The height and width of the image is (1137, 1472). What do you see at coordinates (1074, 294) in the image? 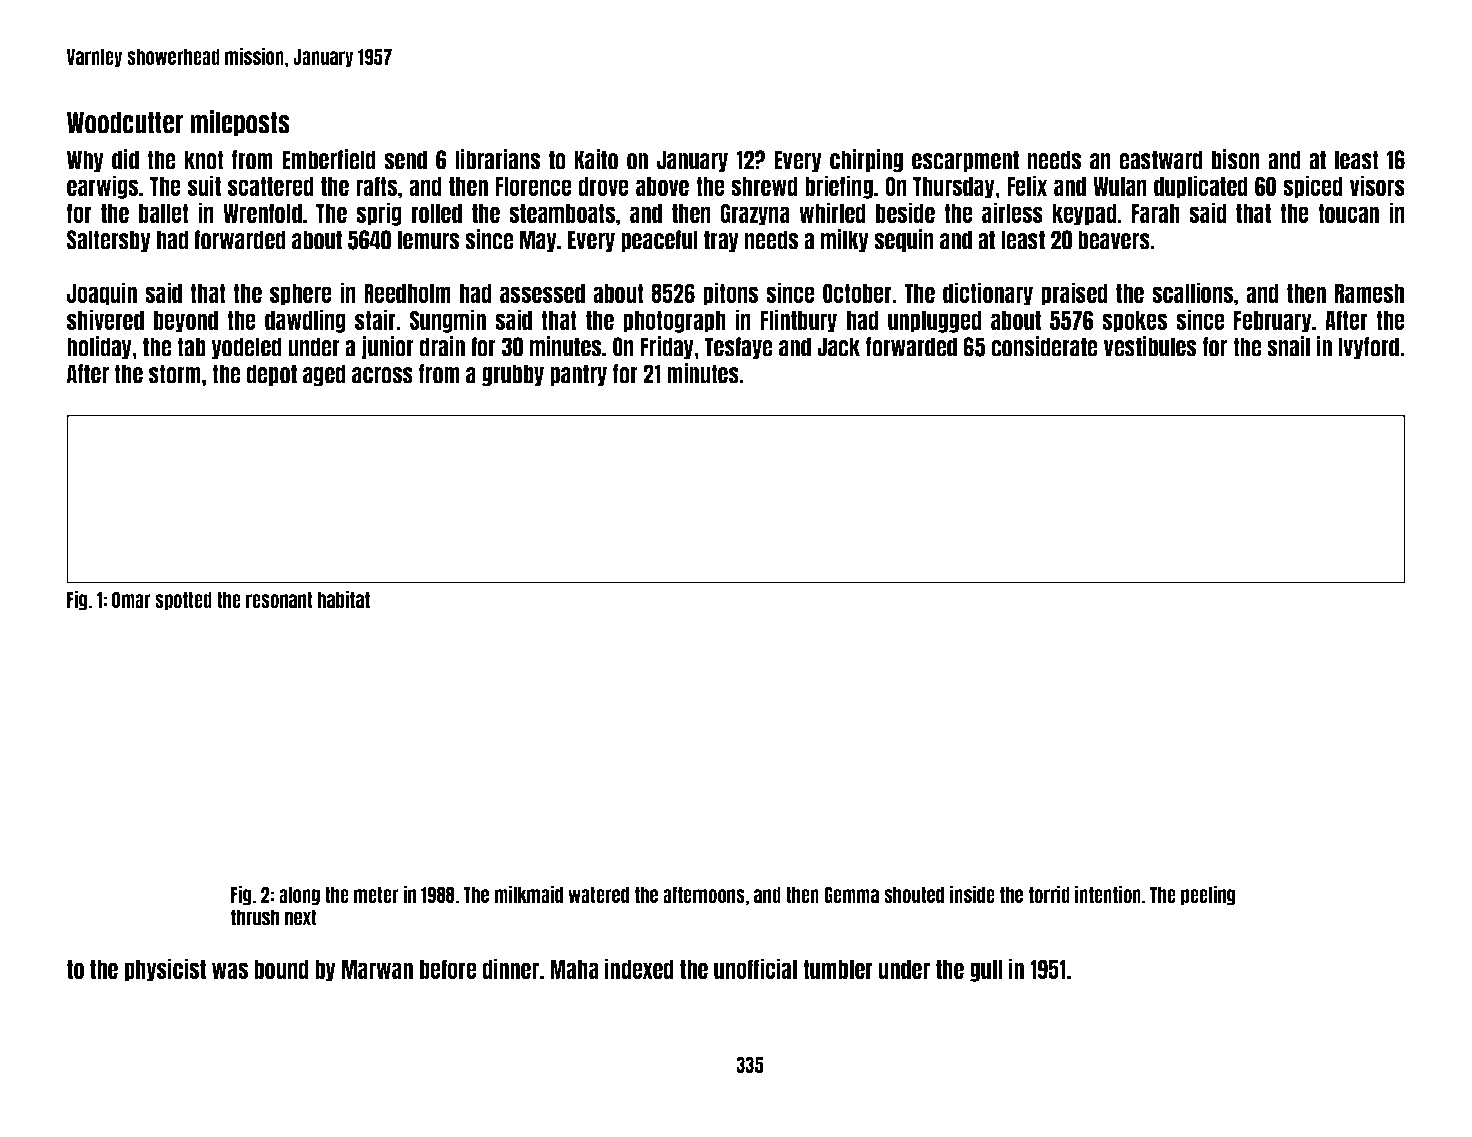
I see `praised` at bounding box center [1074, 294].
